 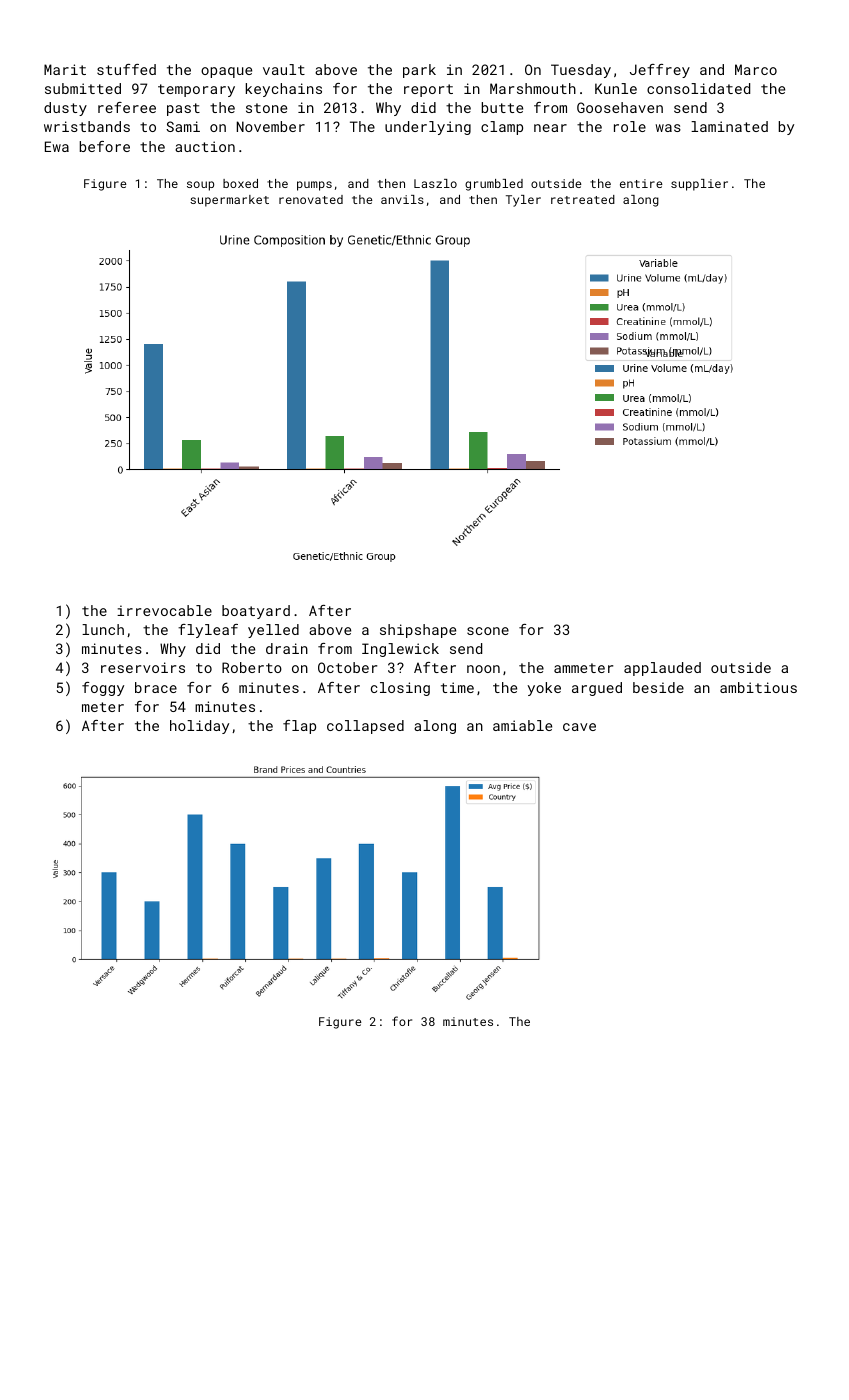 I want to click on shipshape, so click(x=418, y=631).
